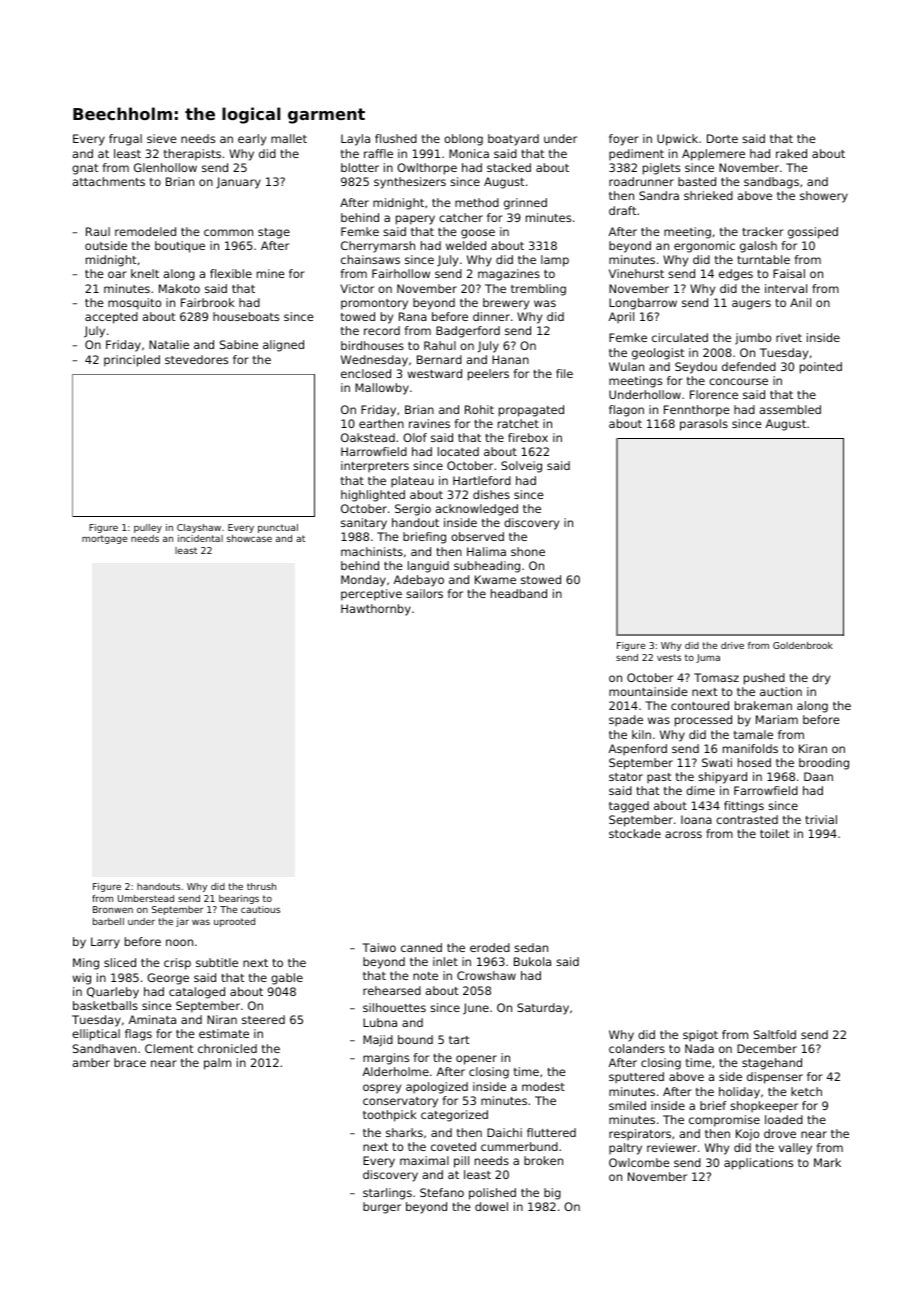 The width and height of the image is (924, 1308). What do you see at coordinates (821, 679) in the image?
I see `dry` at bounding box center [821, 679].
